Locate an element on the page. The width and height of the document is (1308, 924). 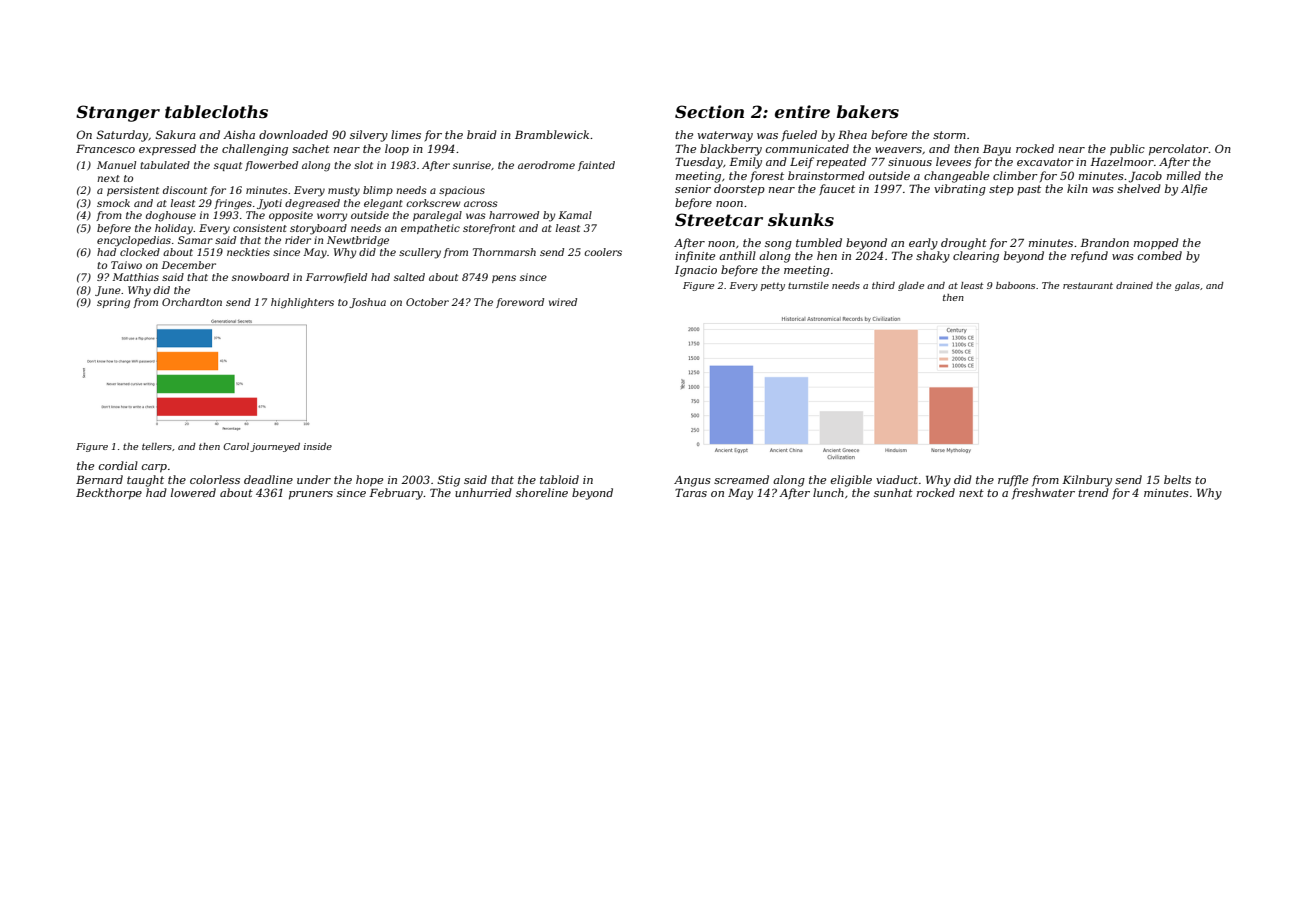
Kamal is located at coordinates (575, 215).
